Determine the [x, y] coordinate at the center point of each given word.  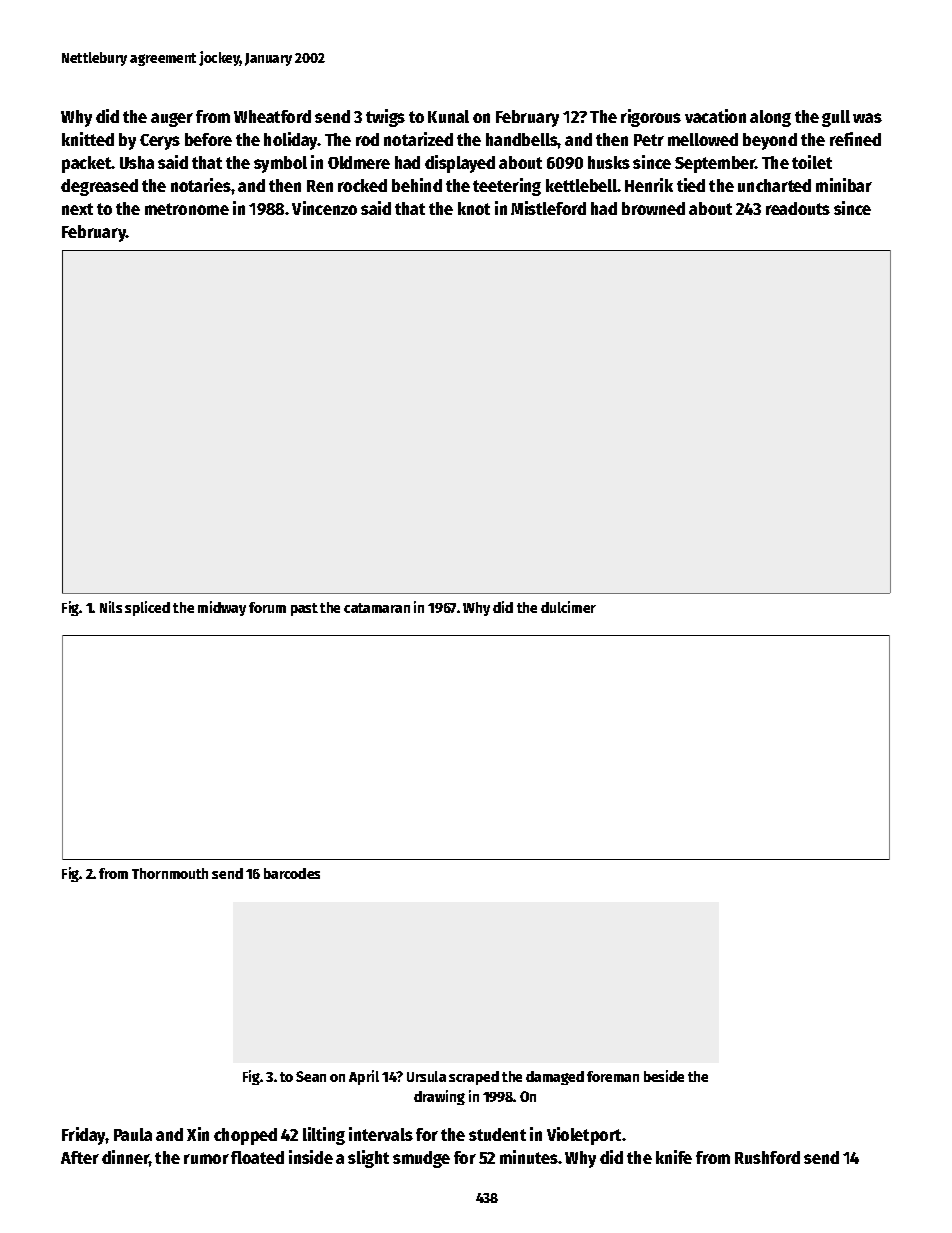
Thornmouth [170, 873]
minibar [844, 185]
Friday [84, 1136]
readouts [798, 208]
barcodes [292, 873]
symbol [280, 164]
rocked [362, 185]
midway [222, 608]
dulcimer [568, 607]
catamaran [377, 608]
